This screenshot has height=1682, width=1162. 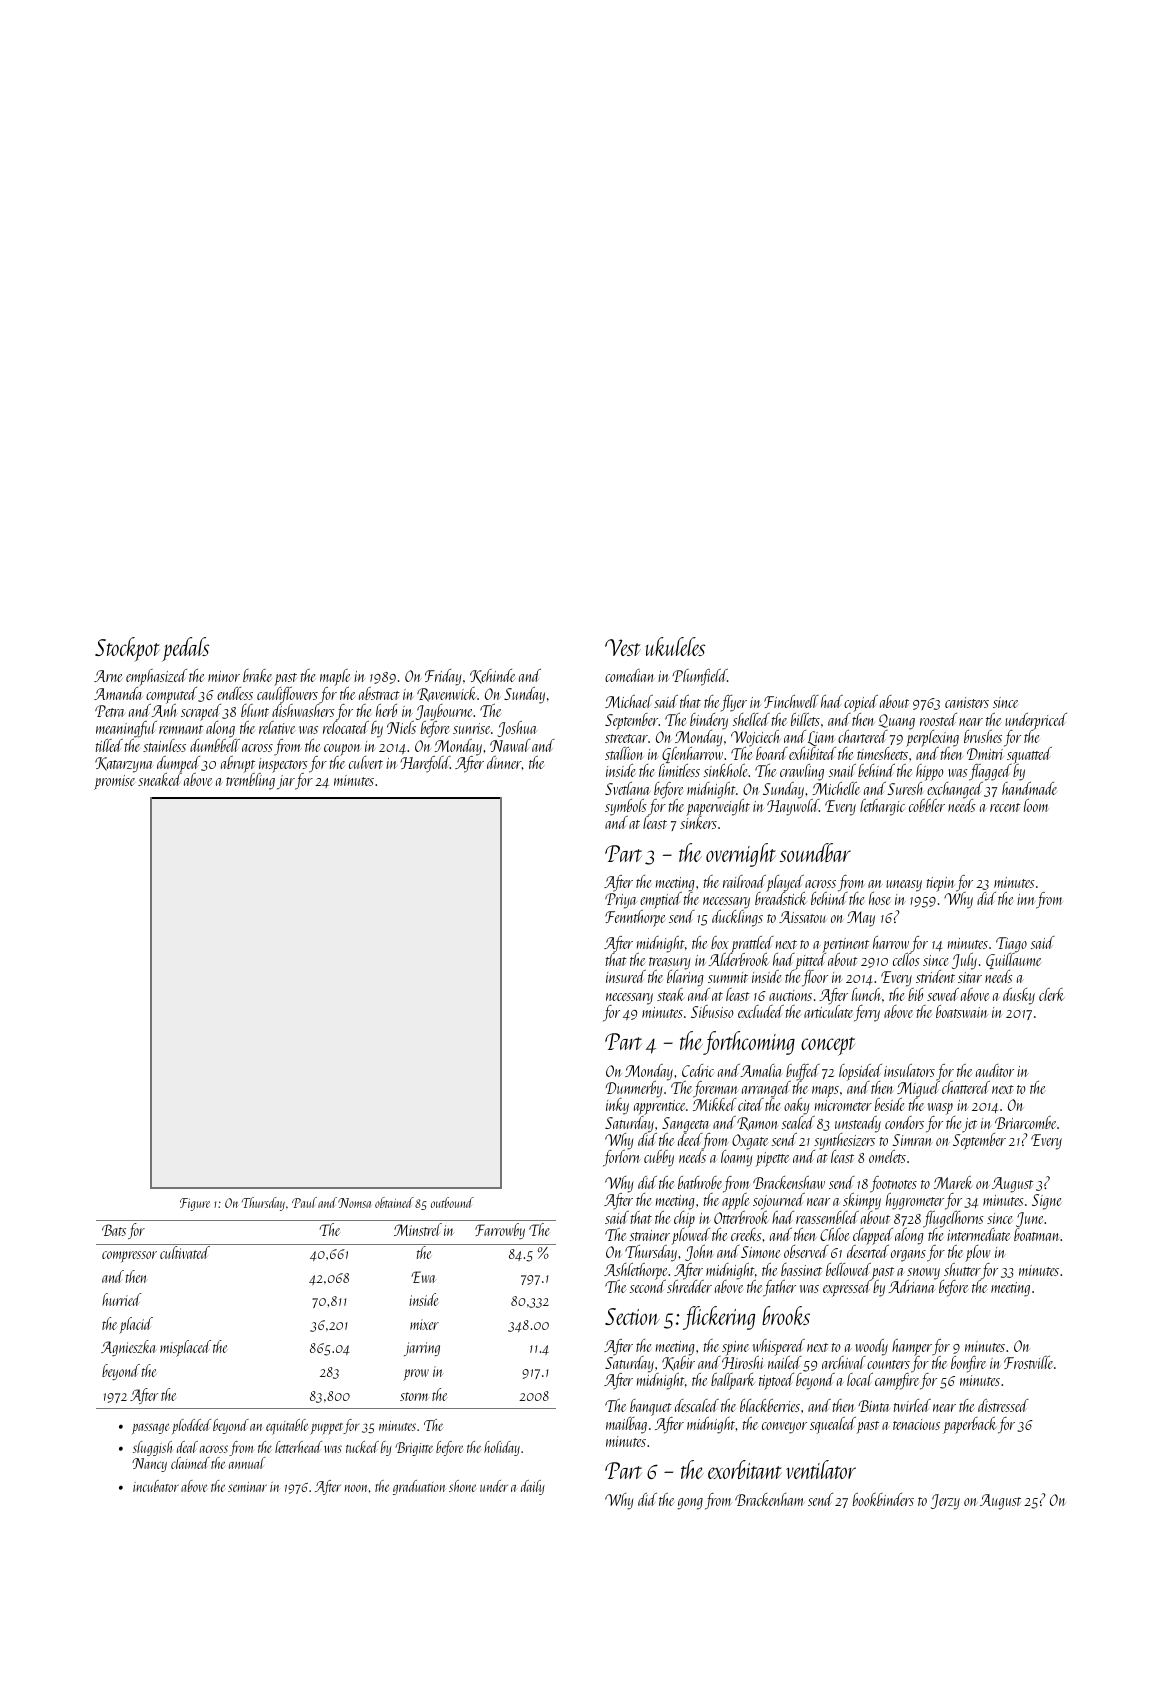 I want to click on Friday, so click(x=443, y=677).
